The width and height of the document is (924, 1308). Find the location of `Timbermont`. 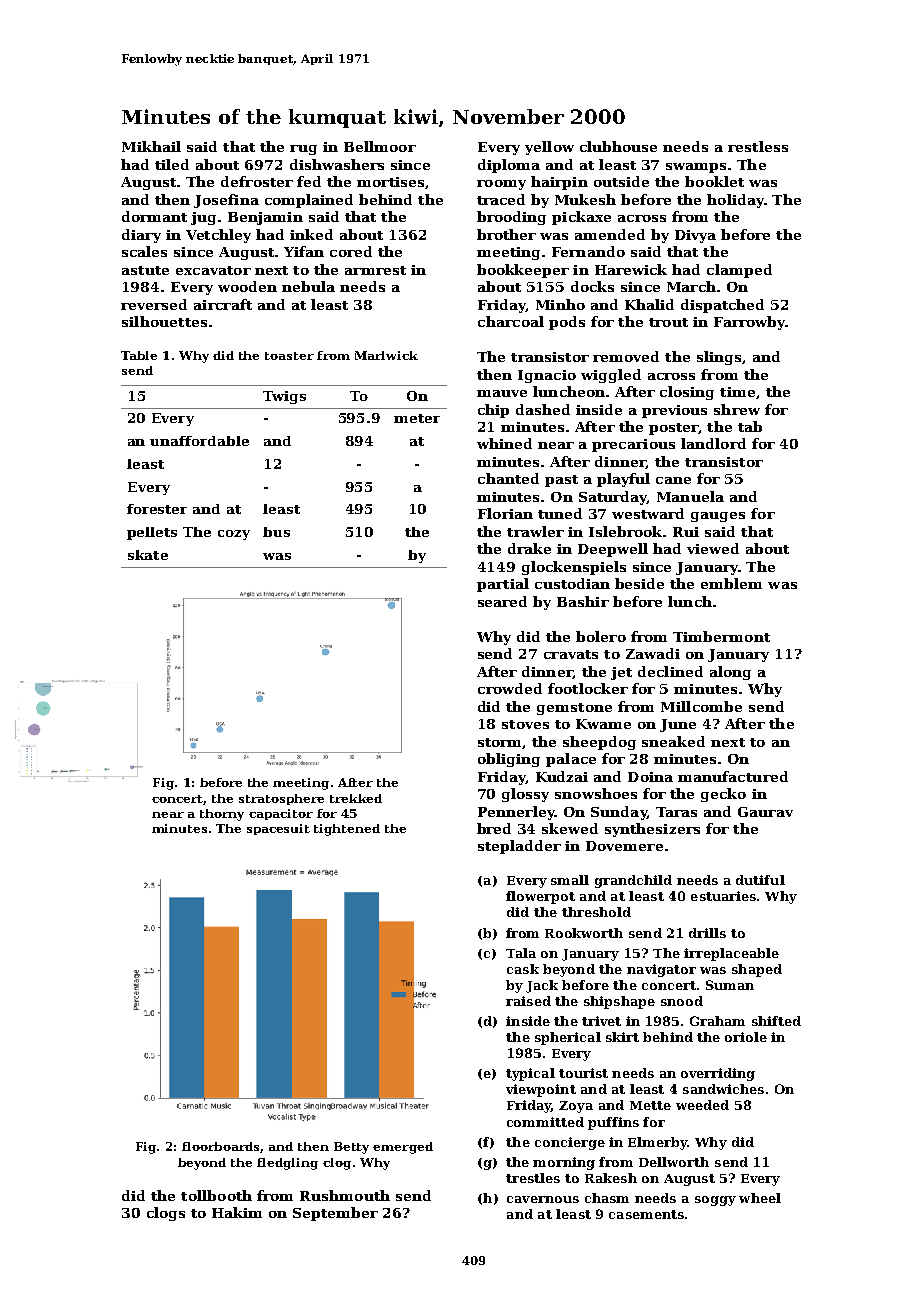

Timbermont is located at coordinates (721, 636).
